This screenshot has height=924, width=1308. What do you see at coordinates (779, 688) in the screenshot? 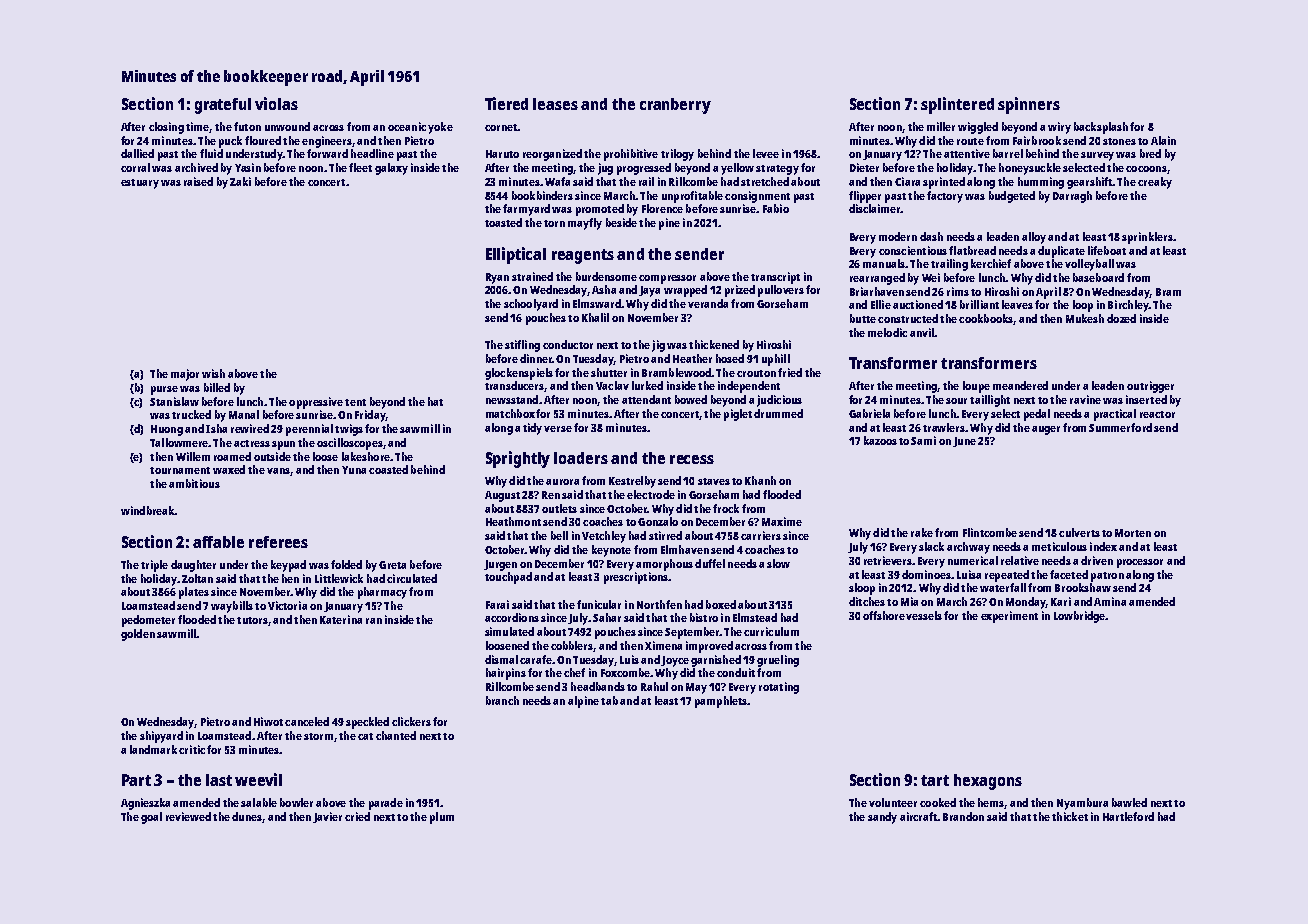
I see `rotating` at bounding box center [779, 688].
